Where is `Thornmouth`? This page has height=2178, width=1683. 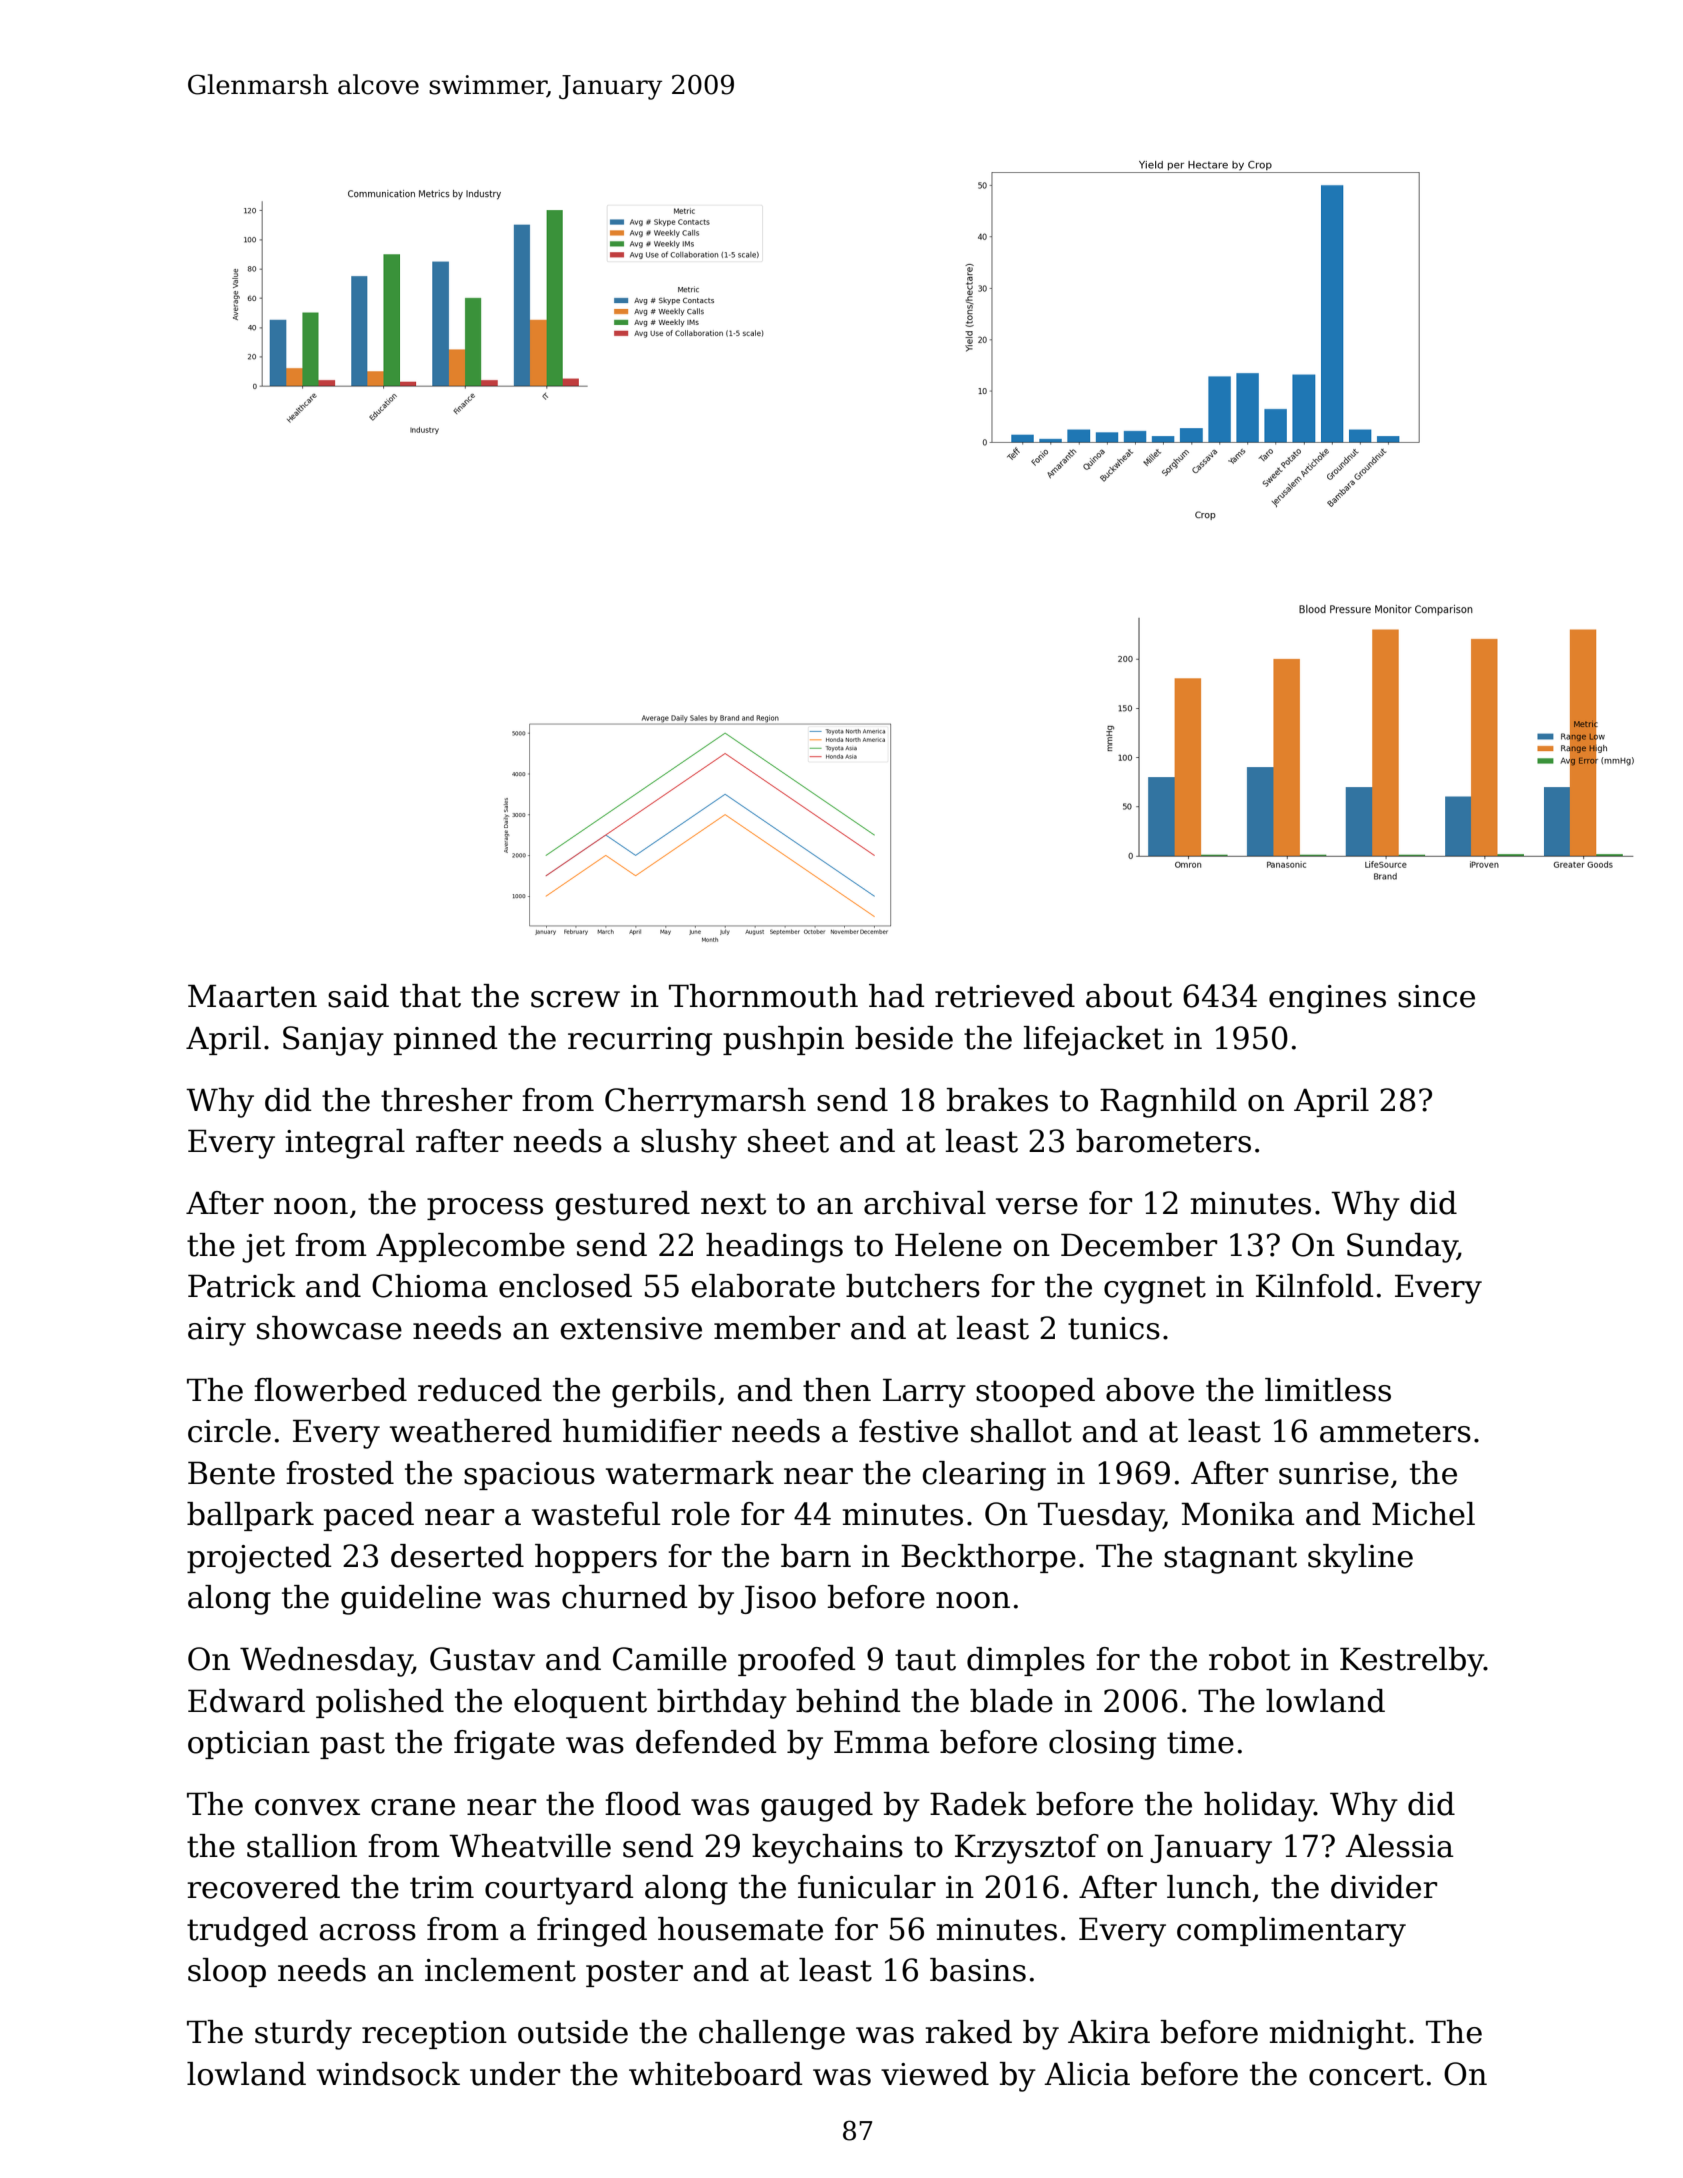
Thornmouth is located at coordinates (763, 996).
